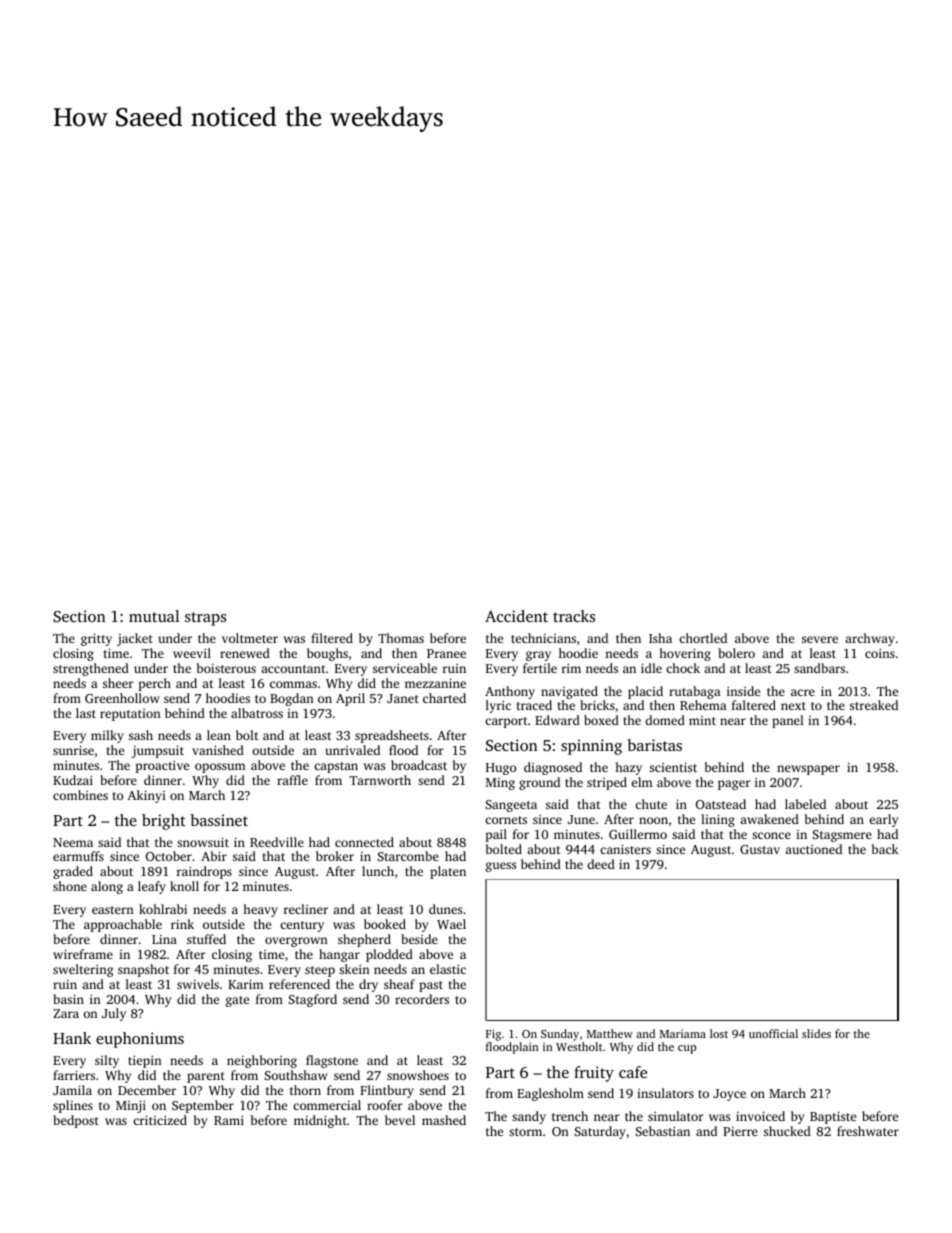 The width and height of the screenshot is (952, 1233). Describe the element at coordinates (816, 1033) in the screenshot. I see `slides` at that location.
